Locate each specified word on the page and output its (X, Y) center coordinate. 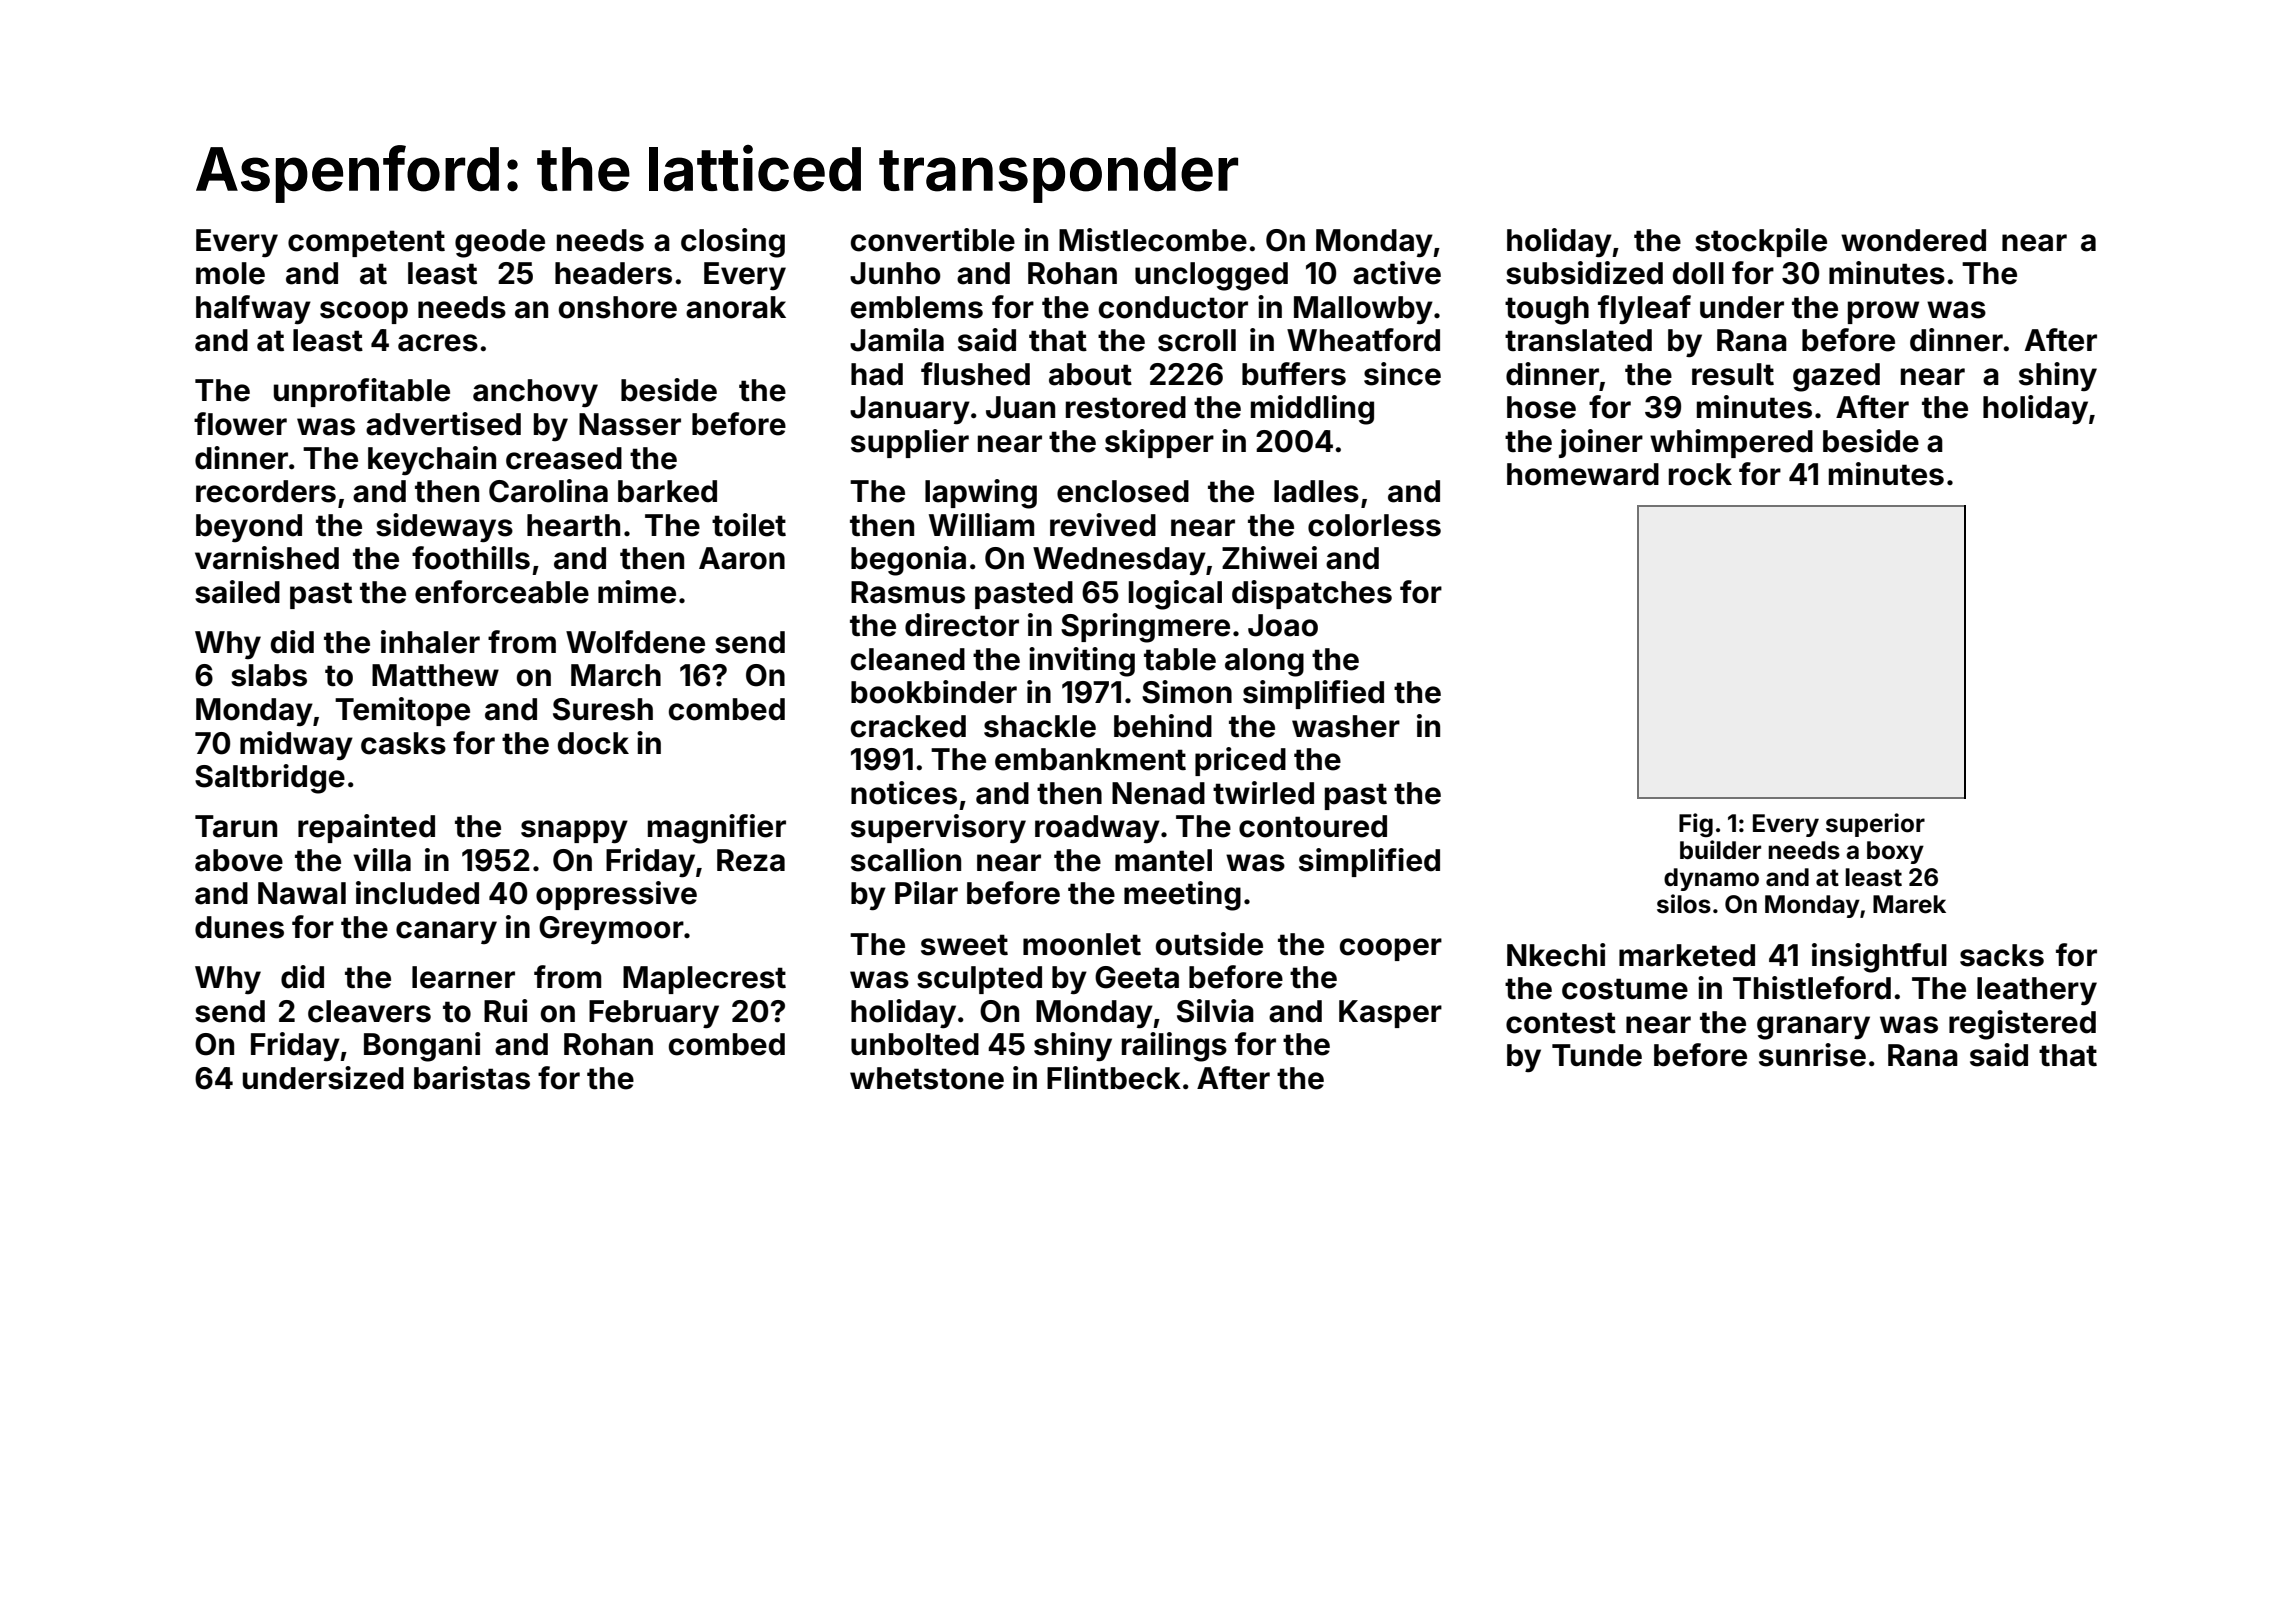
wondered (1913, 240)
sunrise (1812, 1055)
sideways (444, 527)
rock (1700, 474)
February (654, 1014)
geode (500, 243)
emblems (917, 307)
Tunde (1597, 1055)
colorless (1374, 525)
